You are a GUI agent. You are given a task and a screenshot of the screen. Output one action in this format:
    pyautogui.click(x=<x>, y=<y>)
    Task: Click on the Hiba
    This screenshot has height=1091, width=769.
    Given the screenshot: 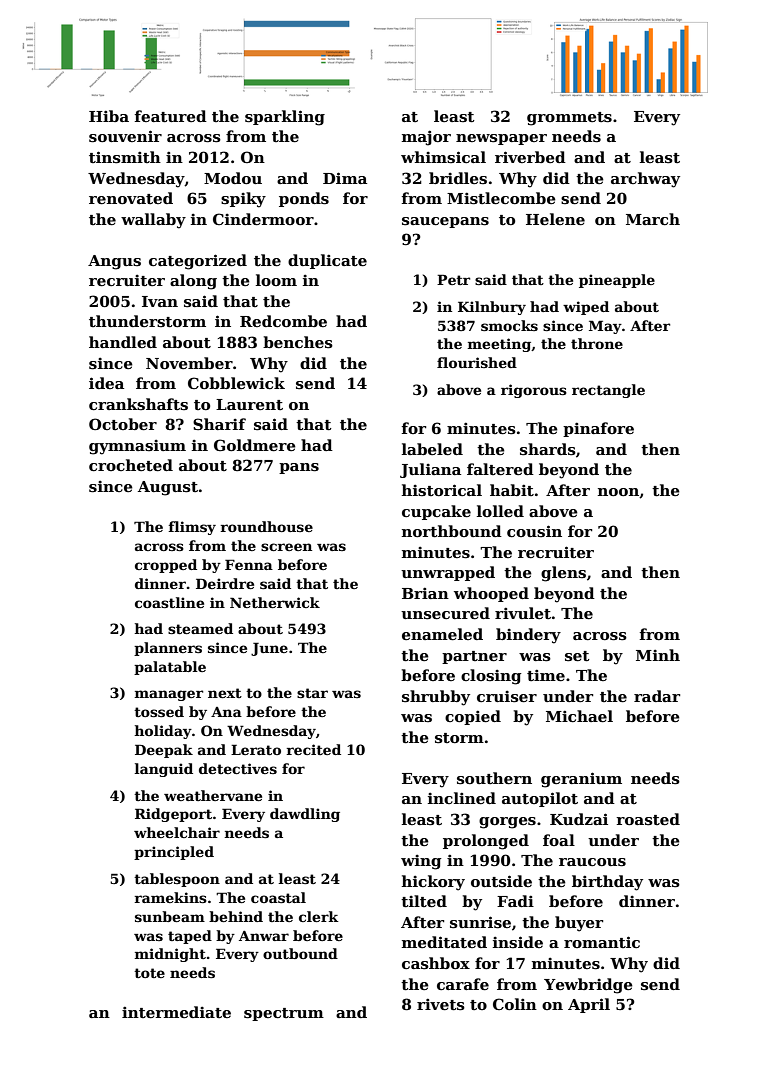 What is the action you would take?
    pyautogui.click(x=109, y=116)
